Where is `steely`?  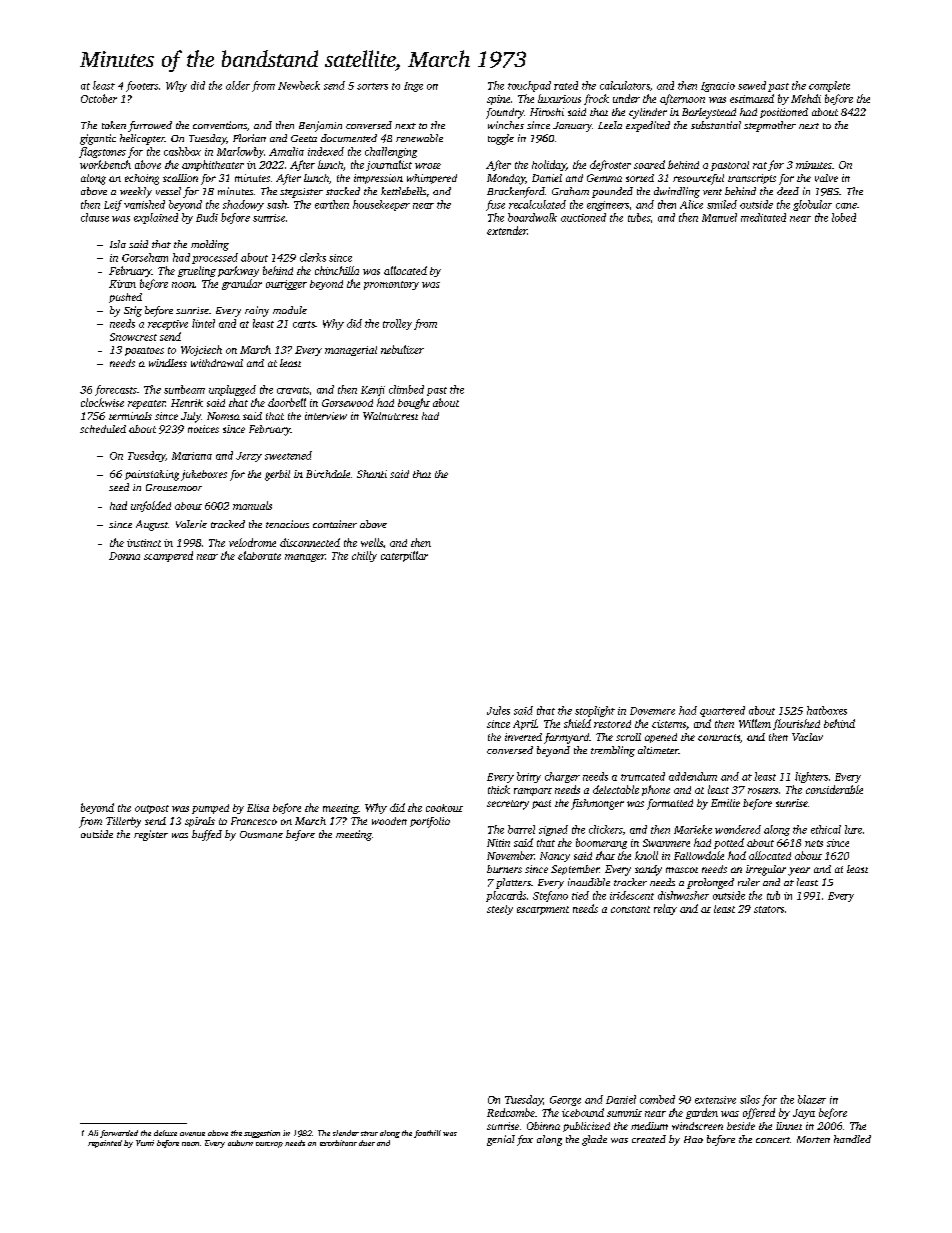 steely is located at coordinates (500, 910).
